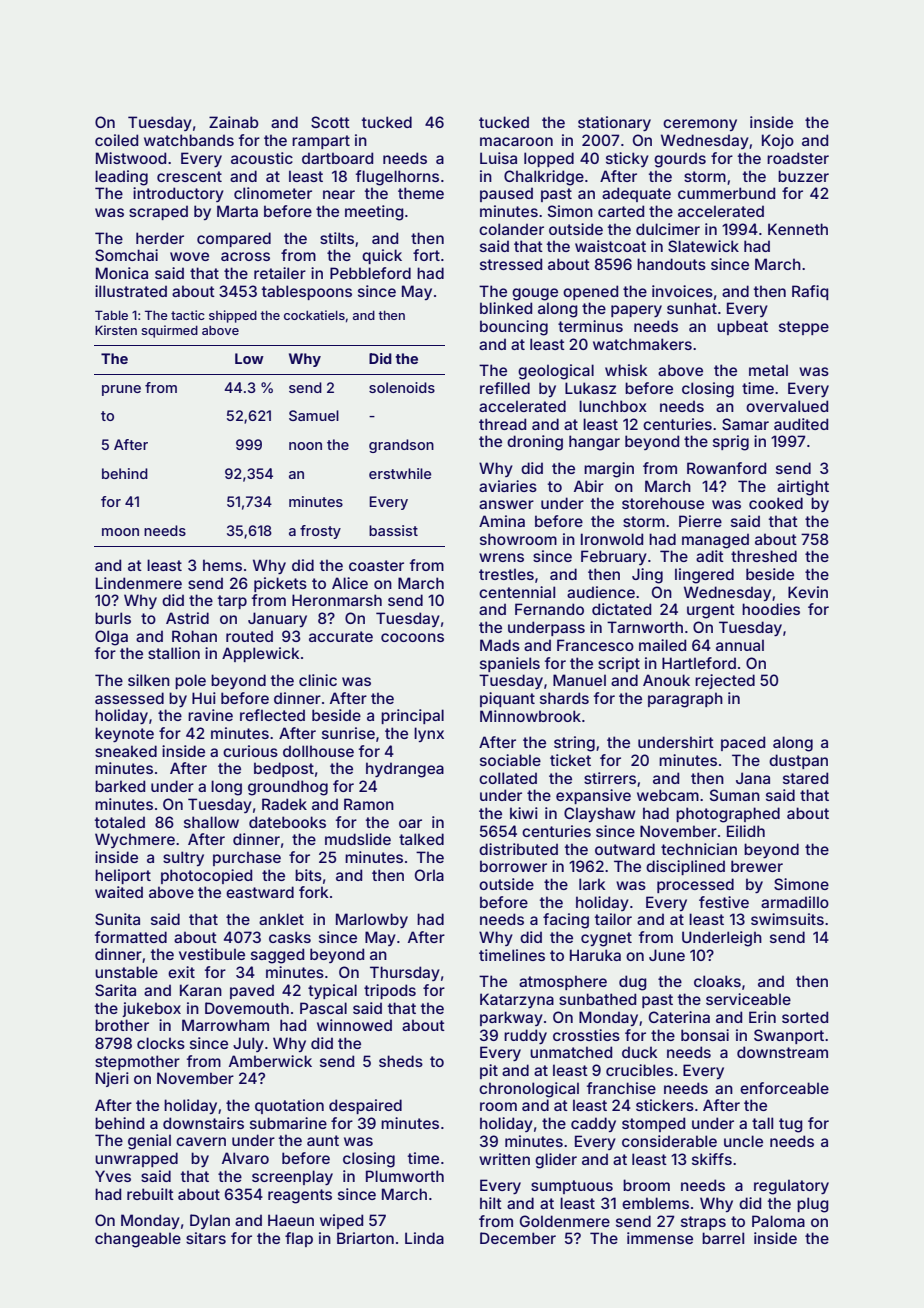  Describe the element at coordinates (273, 193) in the image. I see `clinometer` at that location.
